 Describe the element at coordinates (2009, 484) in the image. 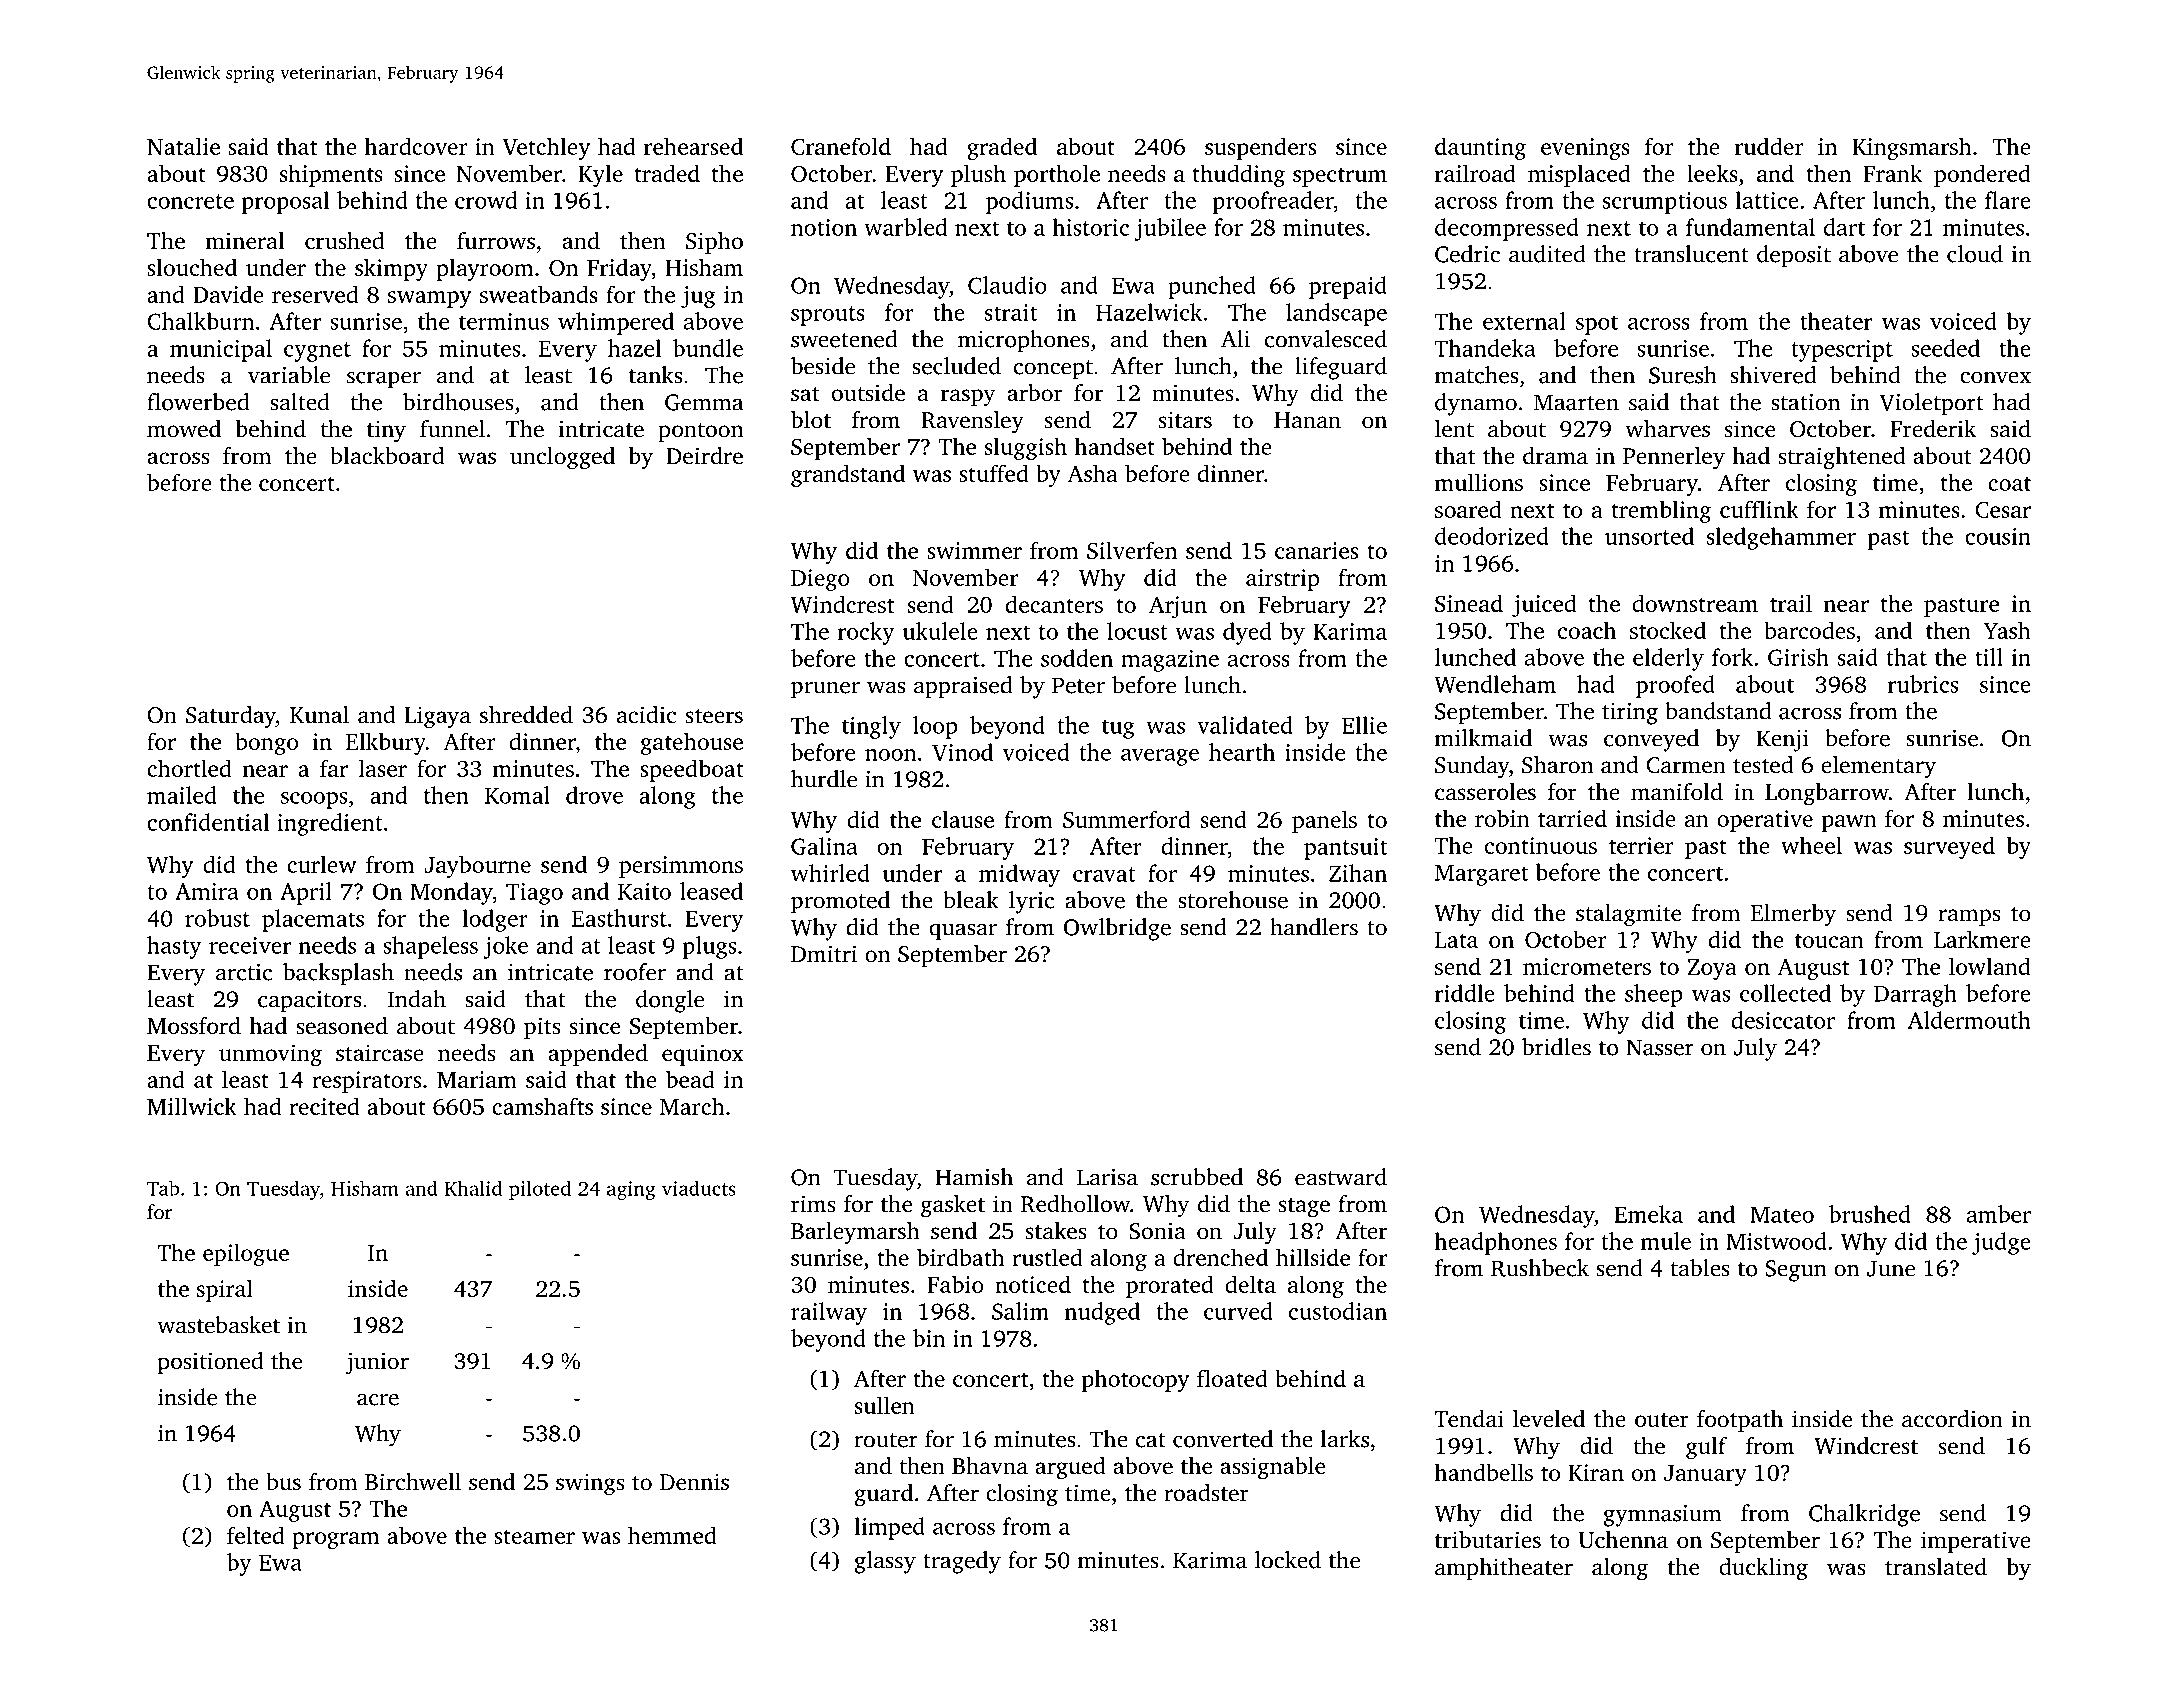

I see `coat` at that location.
